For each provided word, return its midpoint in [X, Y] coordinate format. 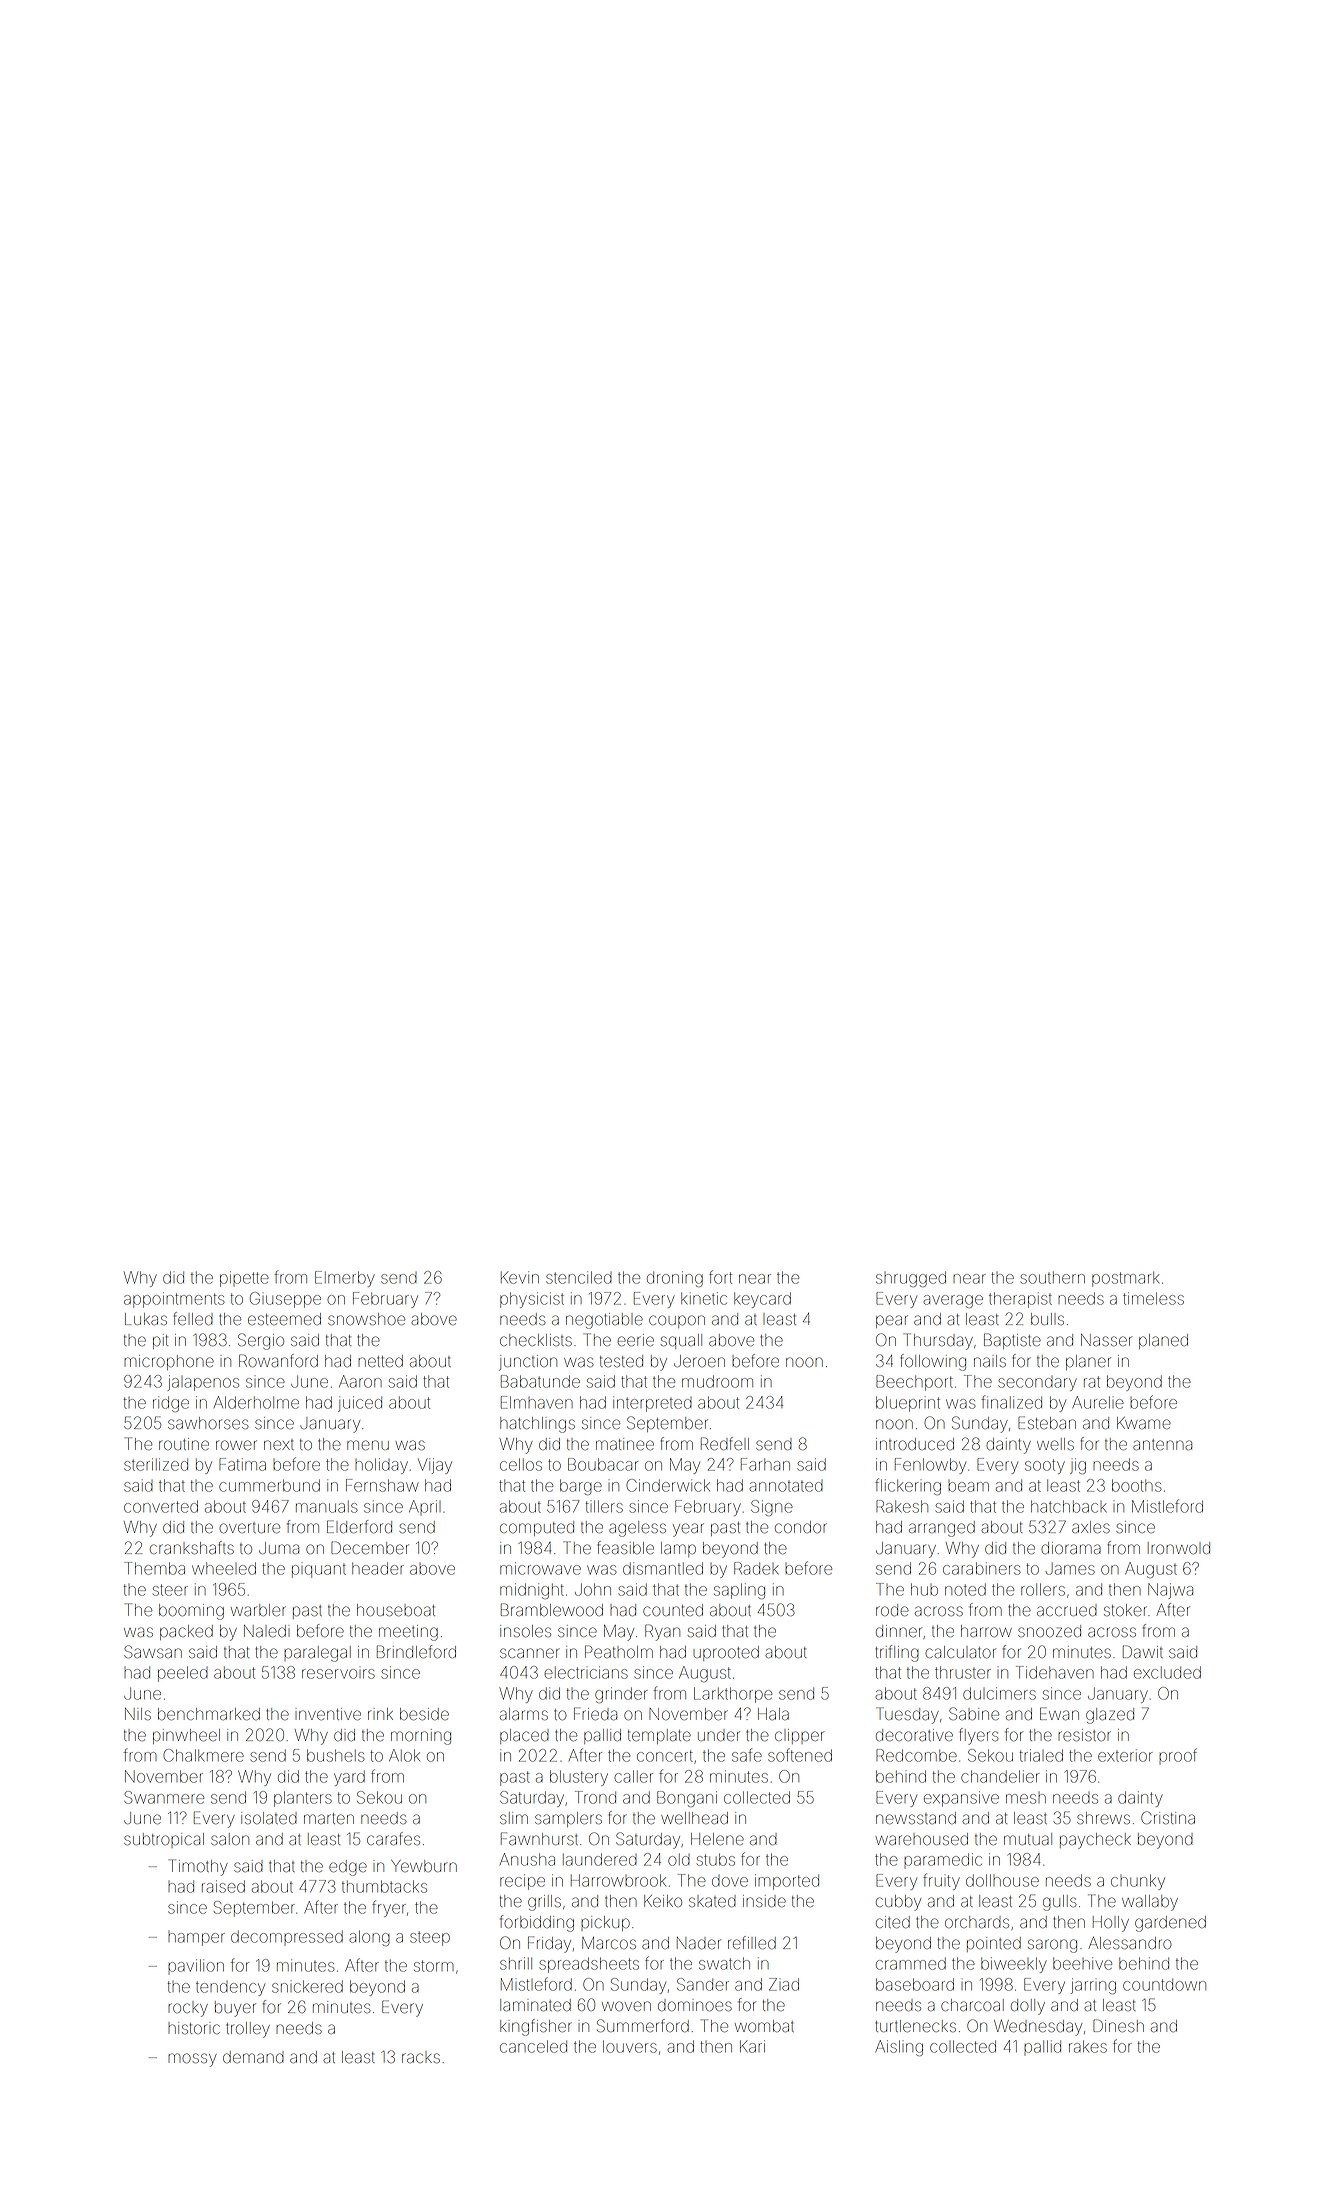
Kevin [520, 1277]
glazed [1110, 1716]
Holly [1111, 1924]
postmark [1125, 1279]
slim [514, 1818]
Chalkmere [203, 1755]
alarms [524, 1714]
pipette [244, 1279]
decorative [914, 1735]
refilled [752, 1942]
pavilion [196, 1965]
